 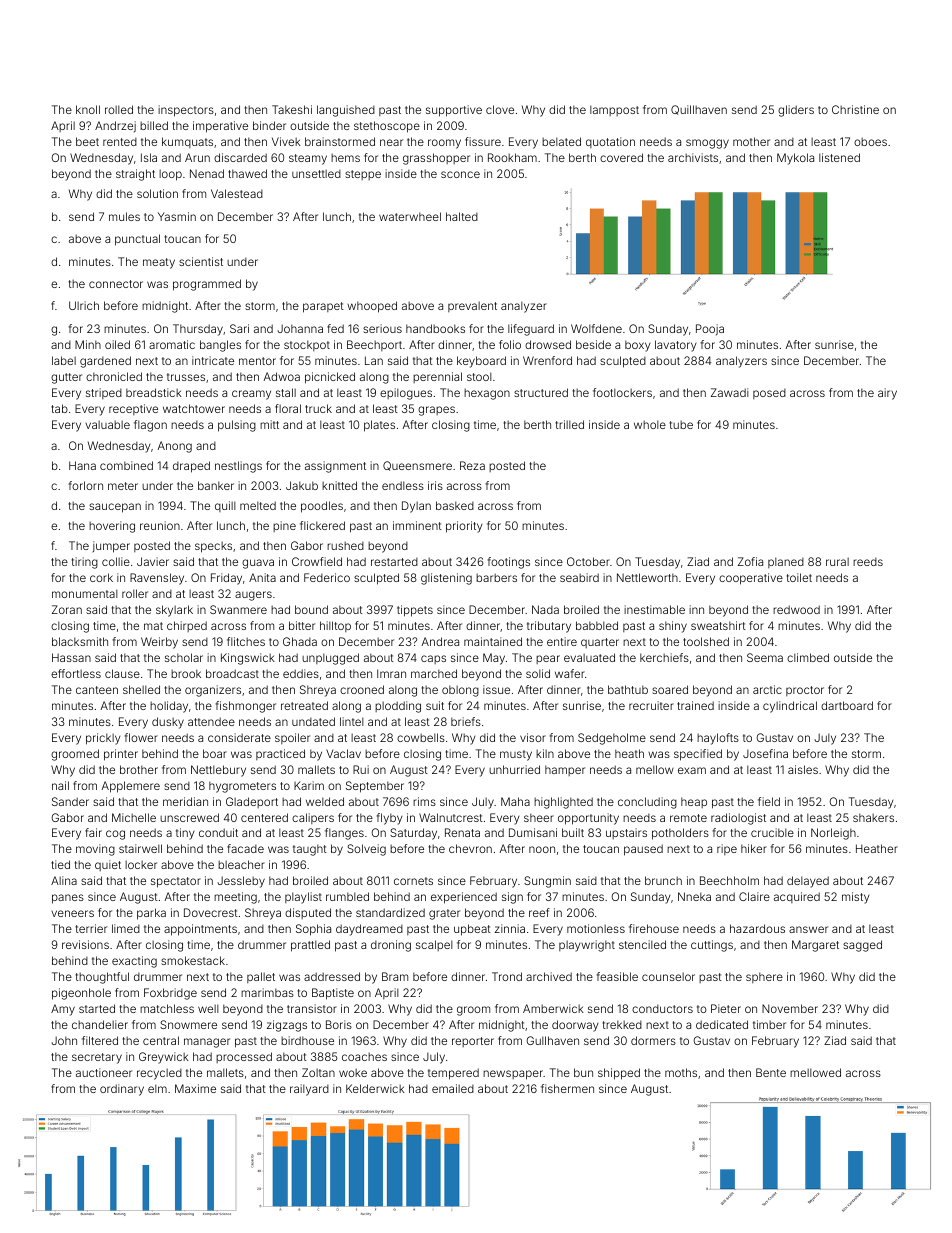 What do you see at coordinates (647, 803) in the screenshot?
I see `concluding` at bounding box center [647, 803].
